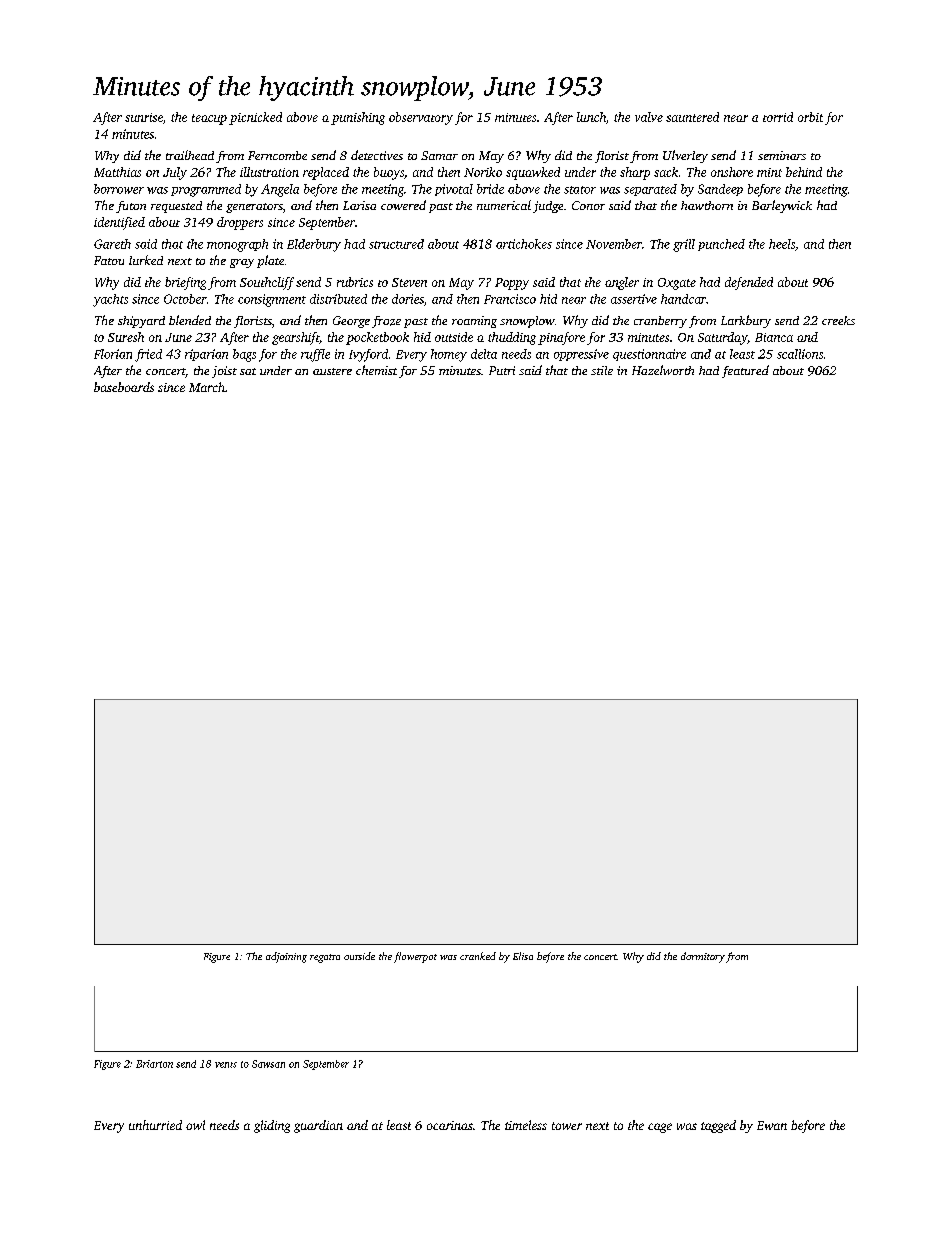 Image resolution: width=952 pixels, height=1233 pixels. What do you see at coordinates (209, 119) in the screenshot?
I see `teacup` at bounding box center [209, 119].
